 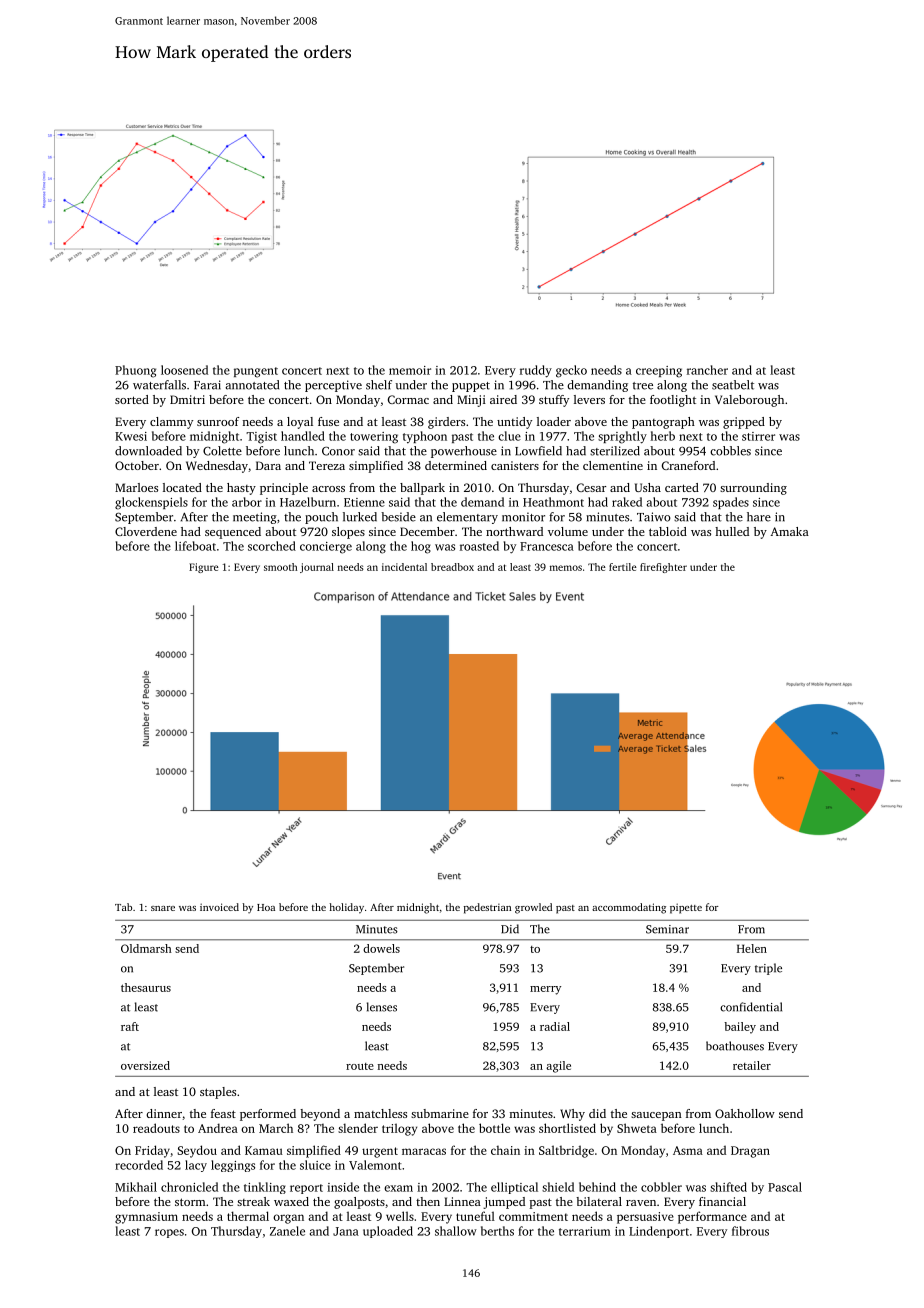 I want to click on Amaka, so click(x=789, y=531).
